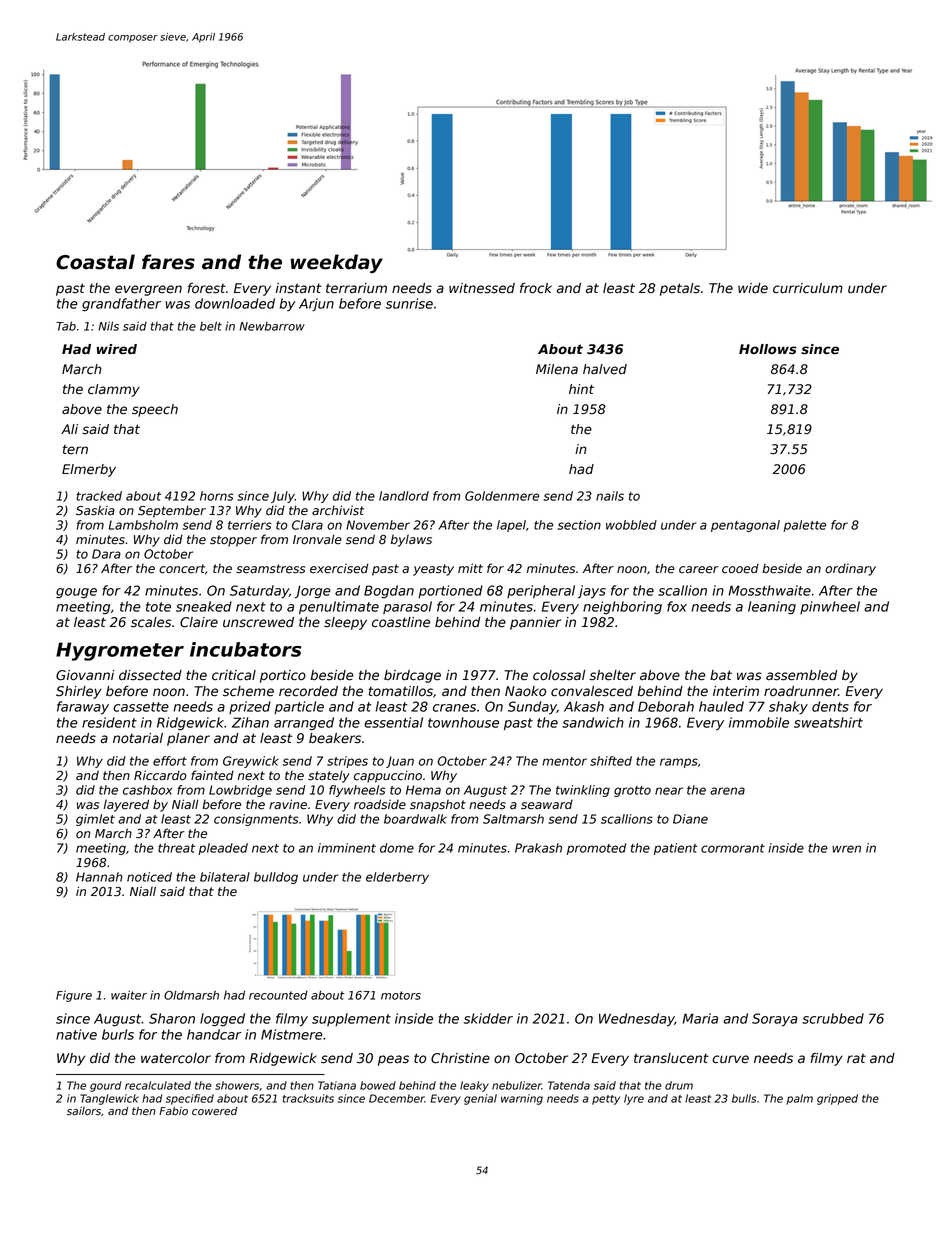 The height and width of the page is (1233, 952). What do you see at coordinates (606, 1100) in the page?
I see `petty` at bounding box center [606, 1100].
